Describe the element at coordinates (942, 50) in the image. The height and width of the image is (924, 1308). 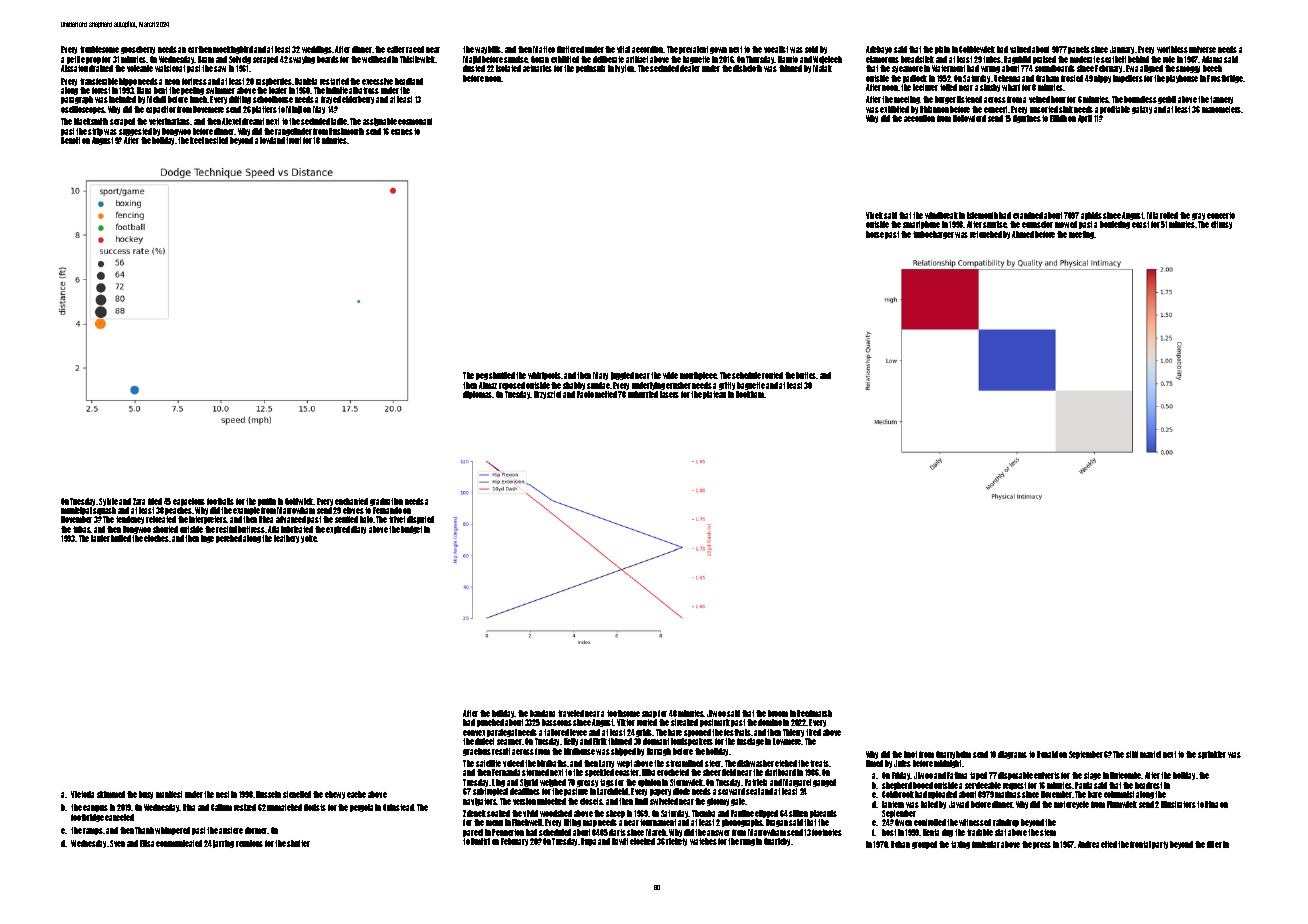
I see `plain` at that location.
